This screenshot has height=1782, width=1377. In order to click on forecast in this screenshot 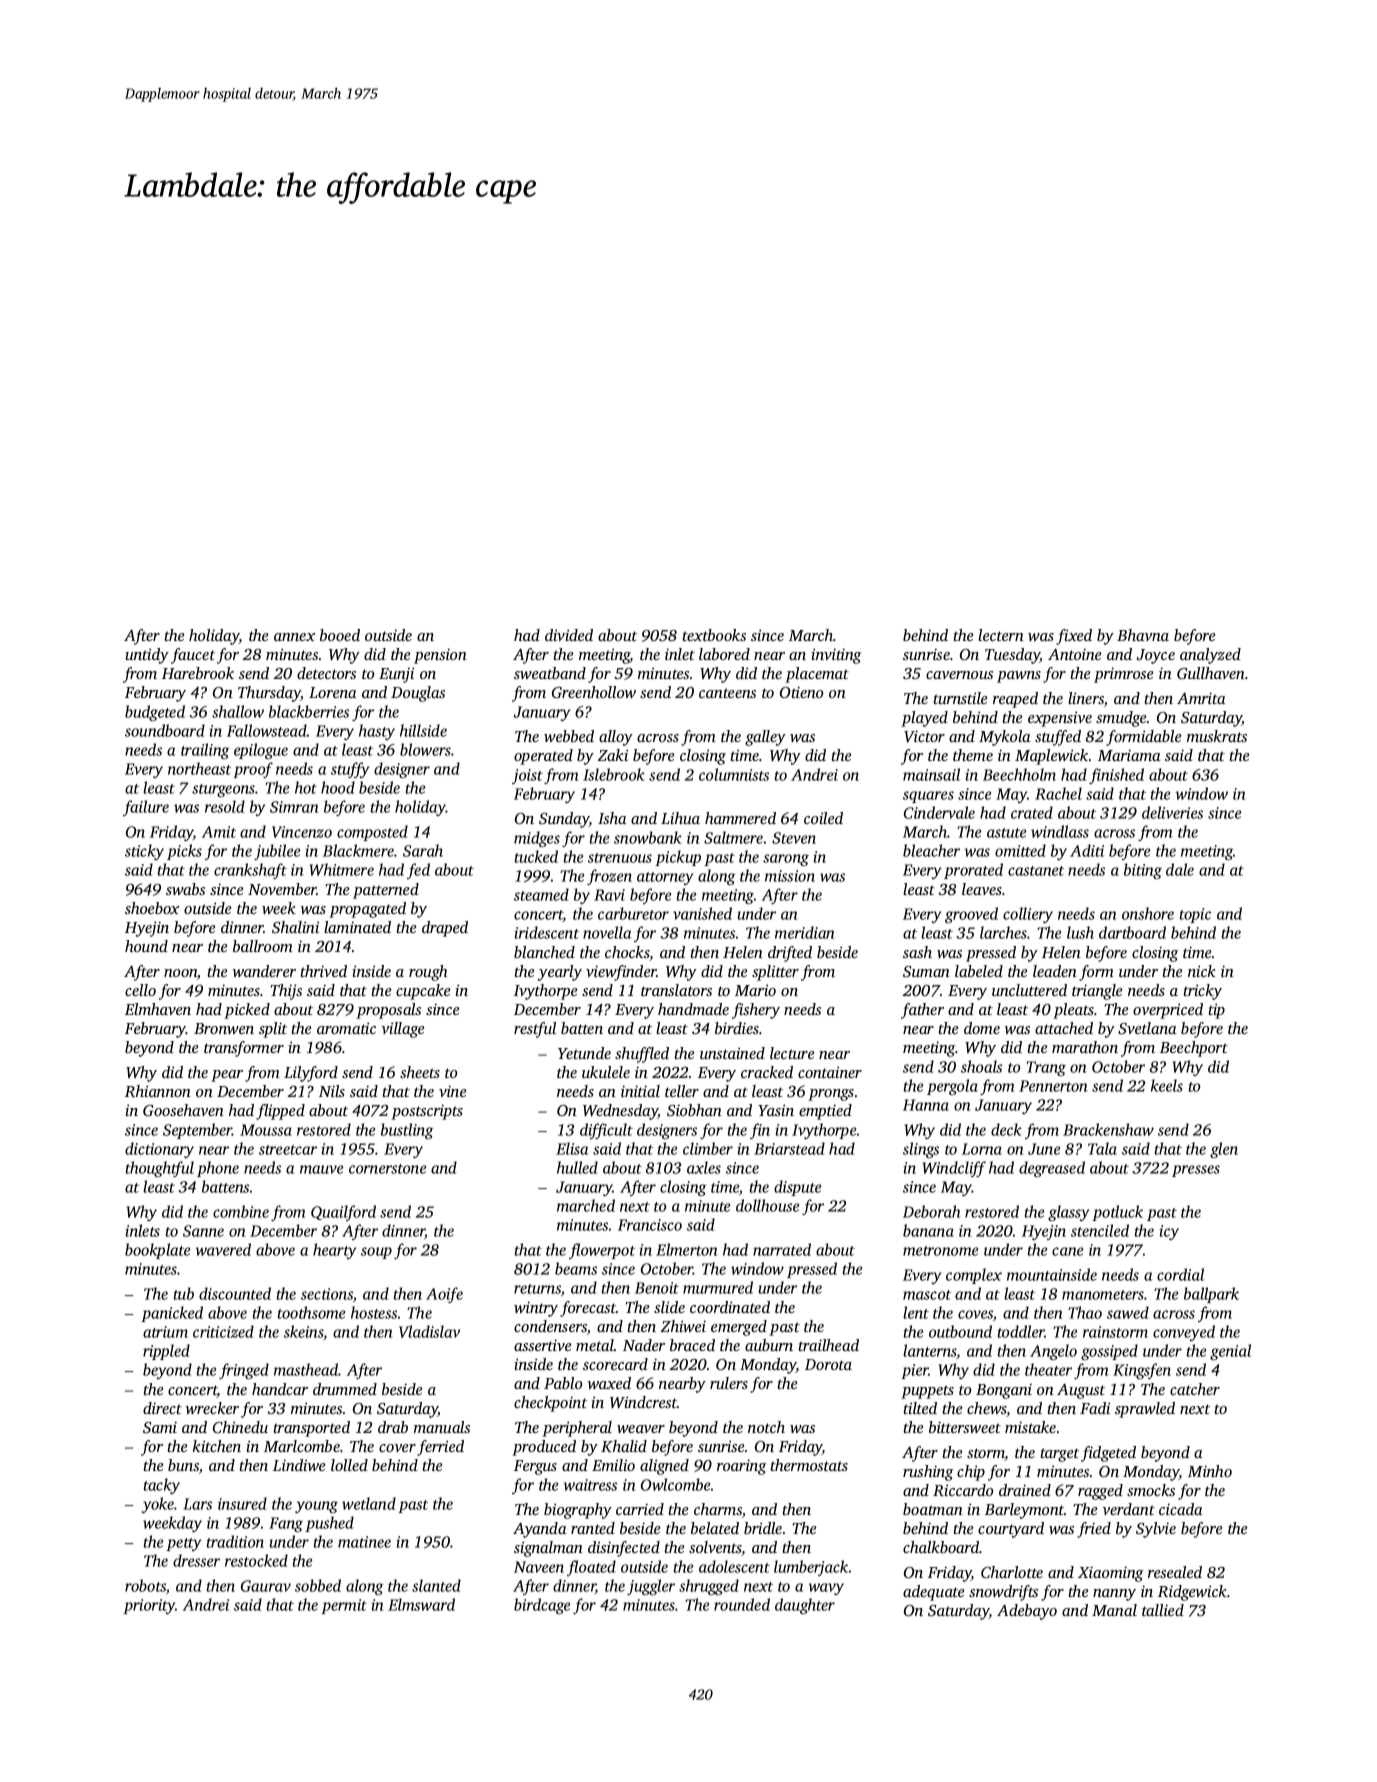, I will do `click(588, 1309)`.
